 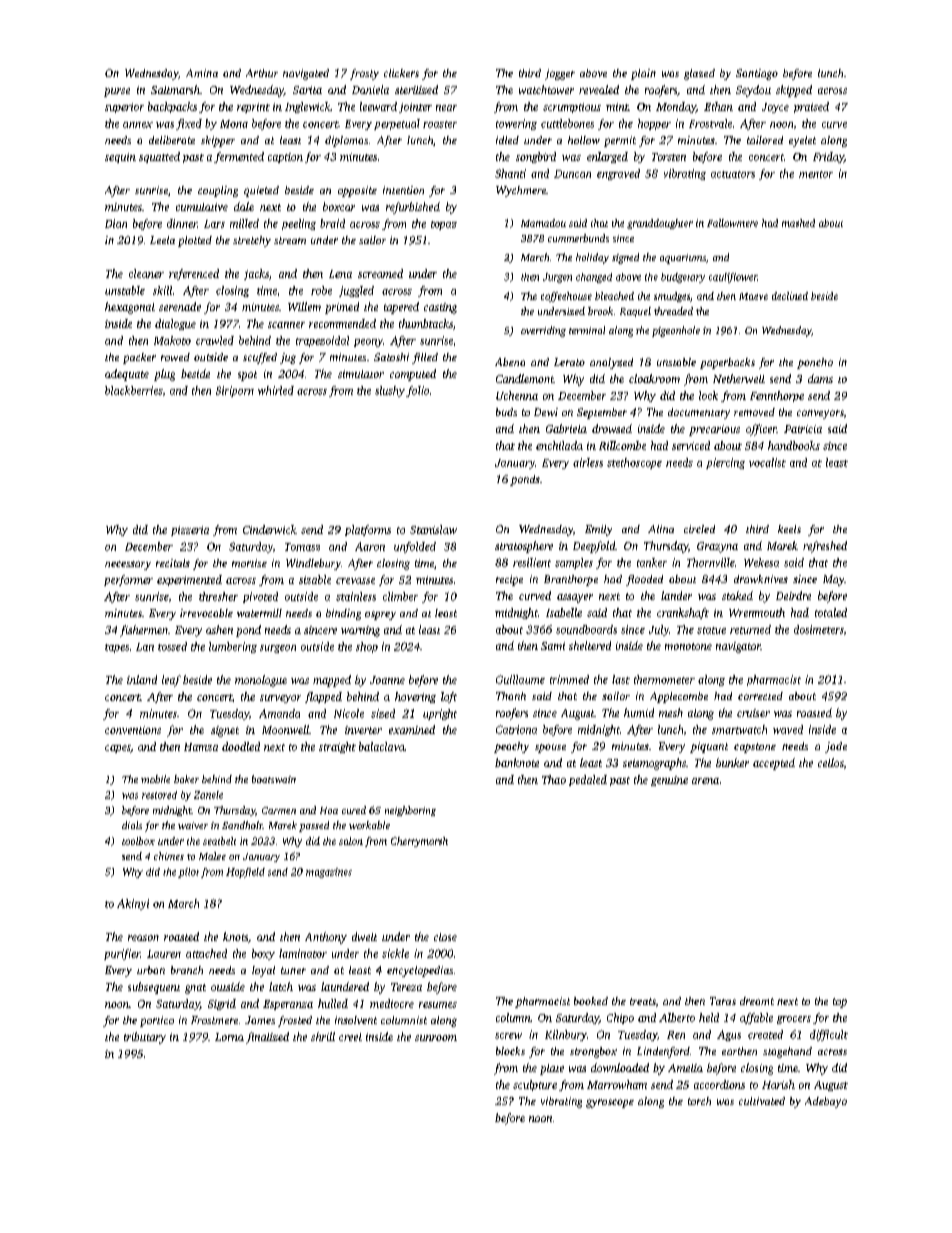 I want to click on clickers, so click(x=401, y=73).
